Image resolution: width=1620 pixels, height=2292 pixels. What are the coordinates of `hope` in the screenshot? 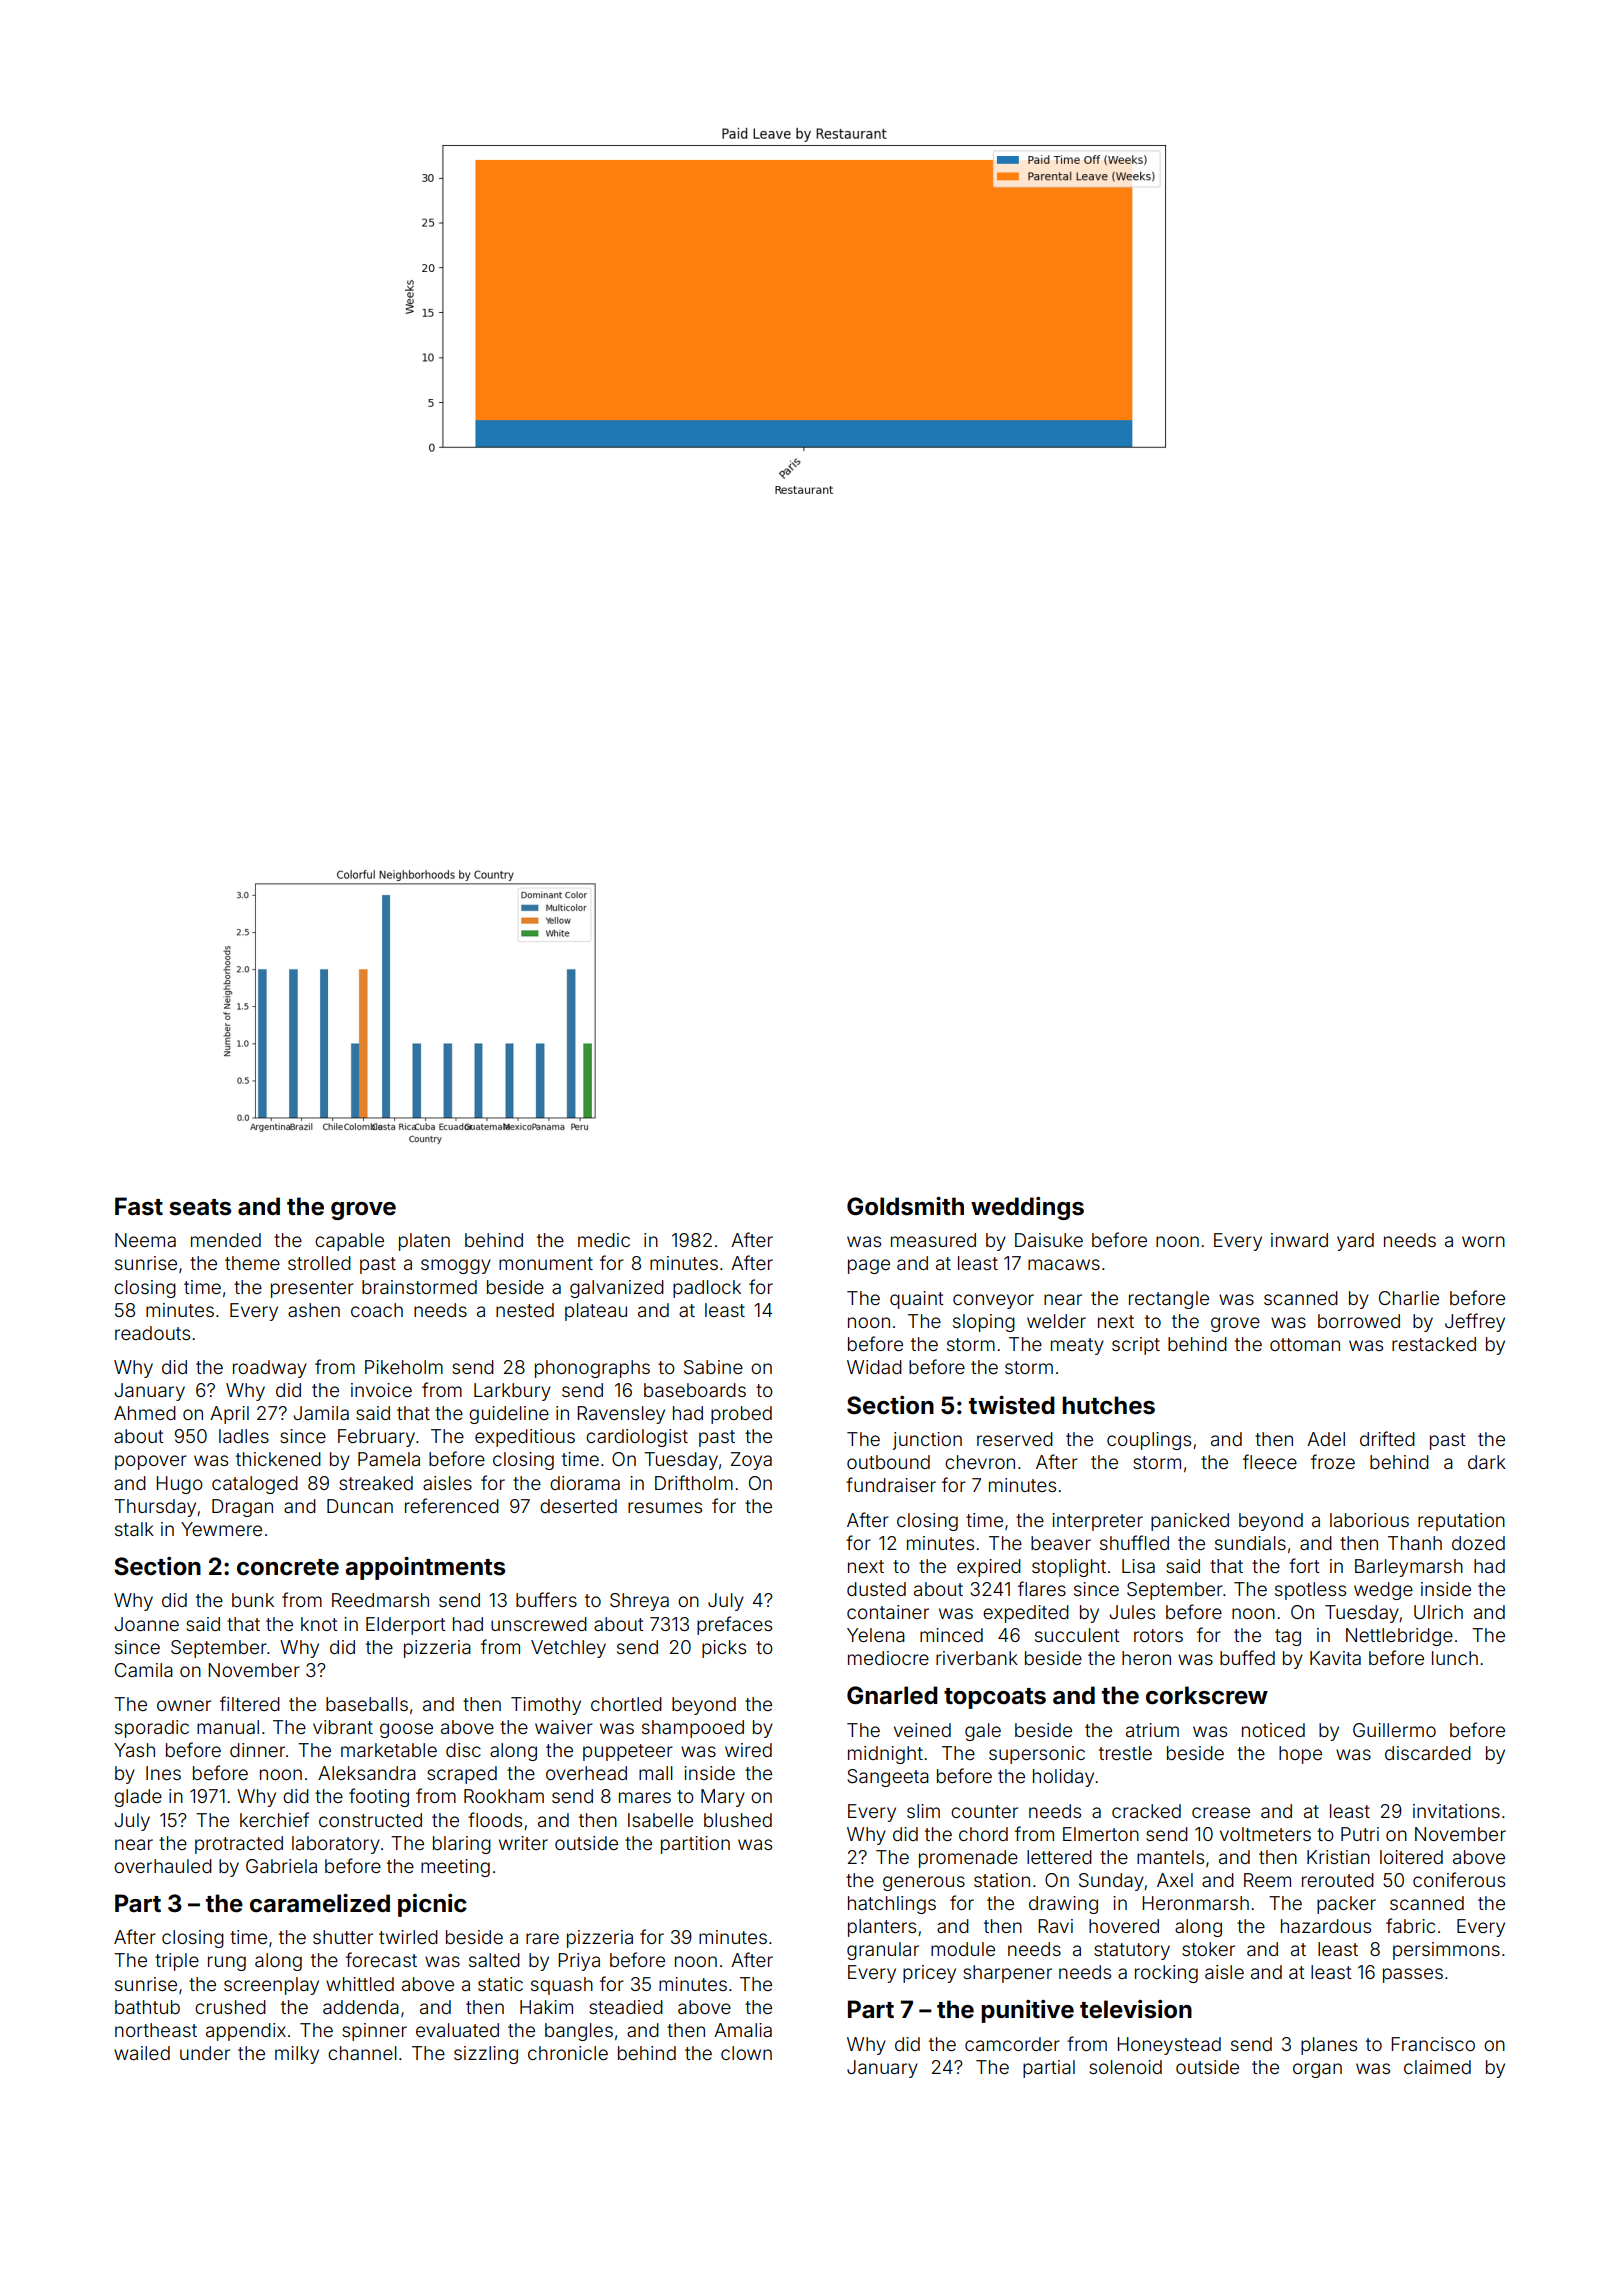 It's located at (1300, 1755).
